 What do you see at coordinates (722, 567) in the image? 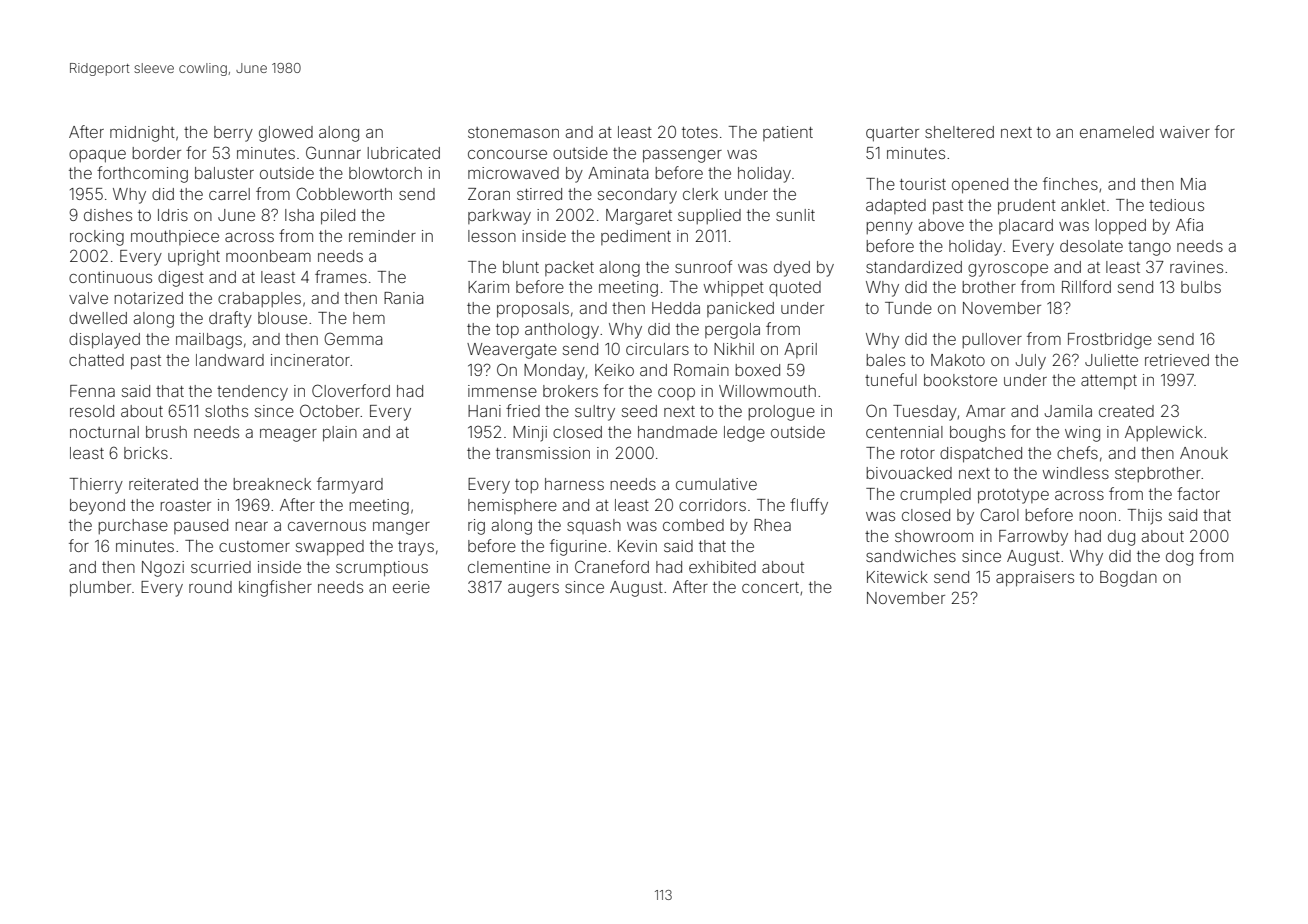
I see `exhibited` at bounding box center [722, 567].
